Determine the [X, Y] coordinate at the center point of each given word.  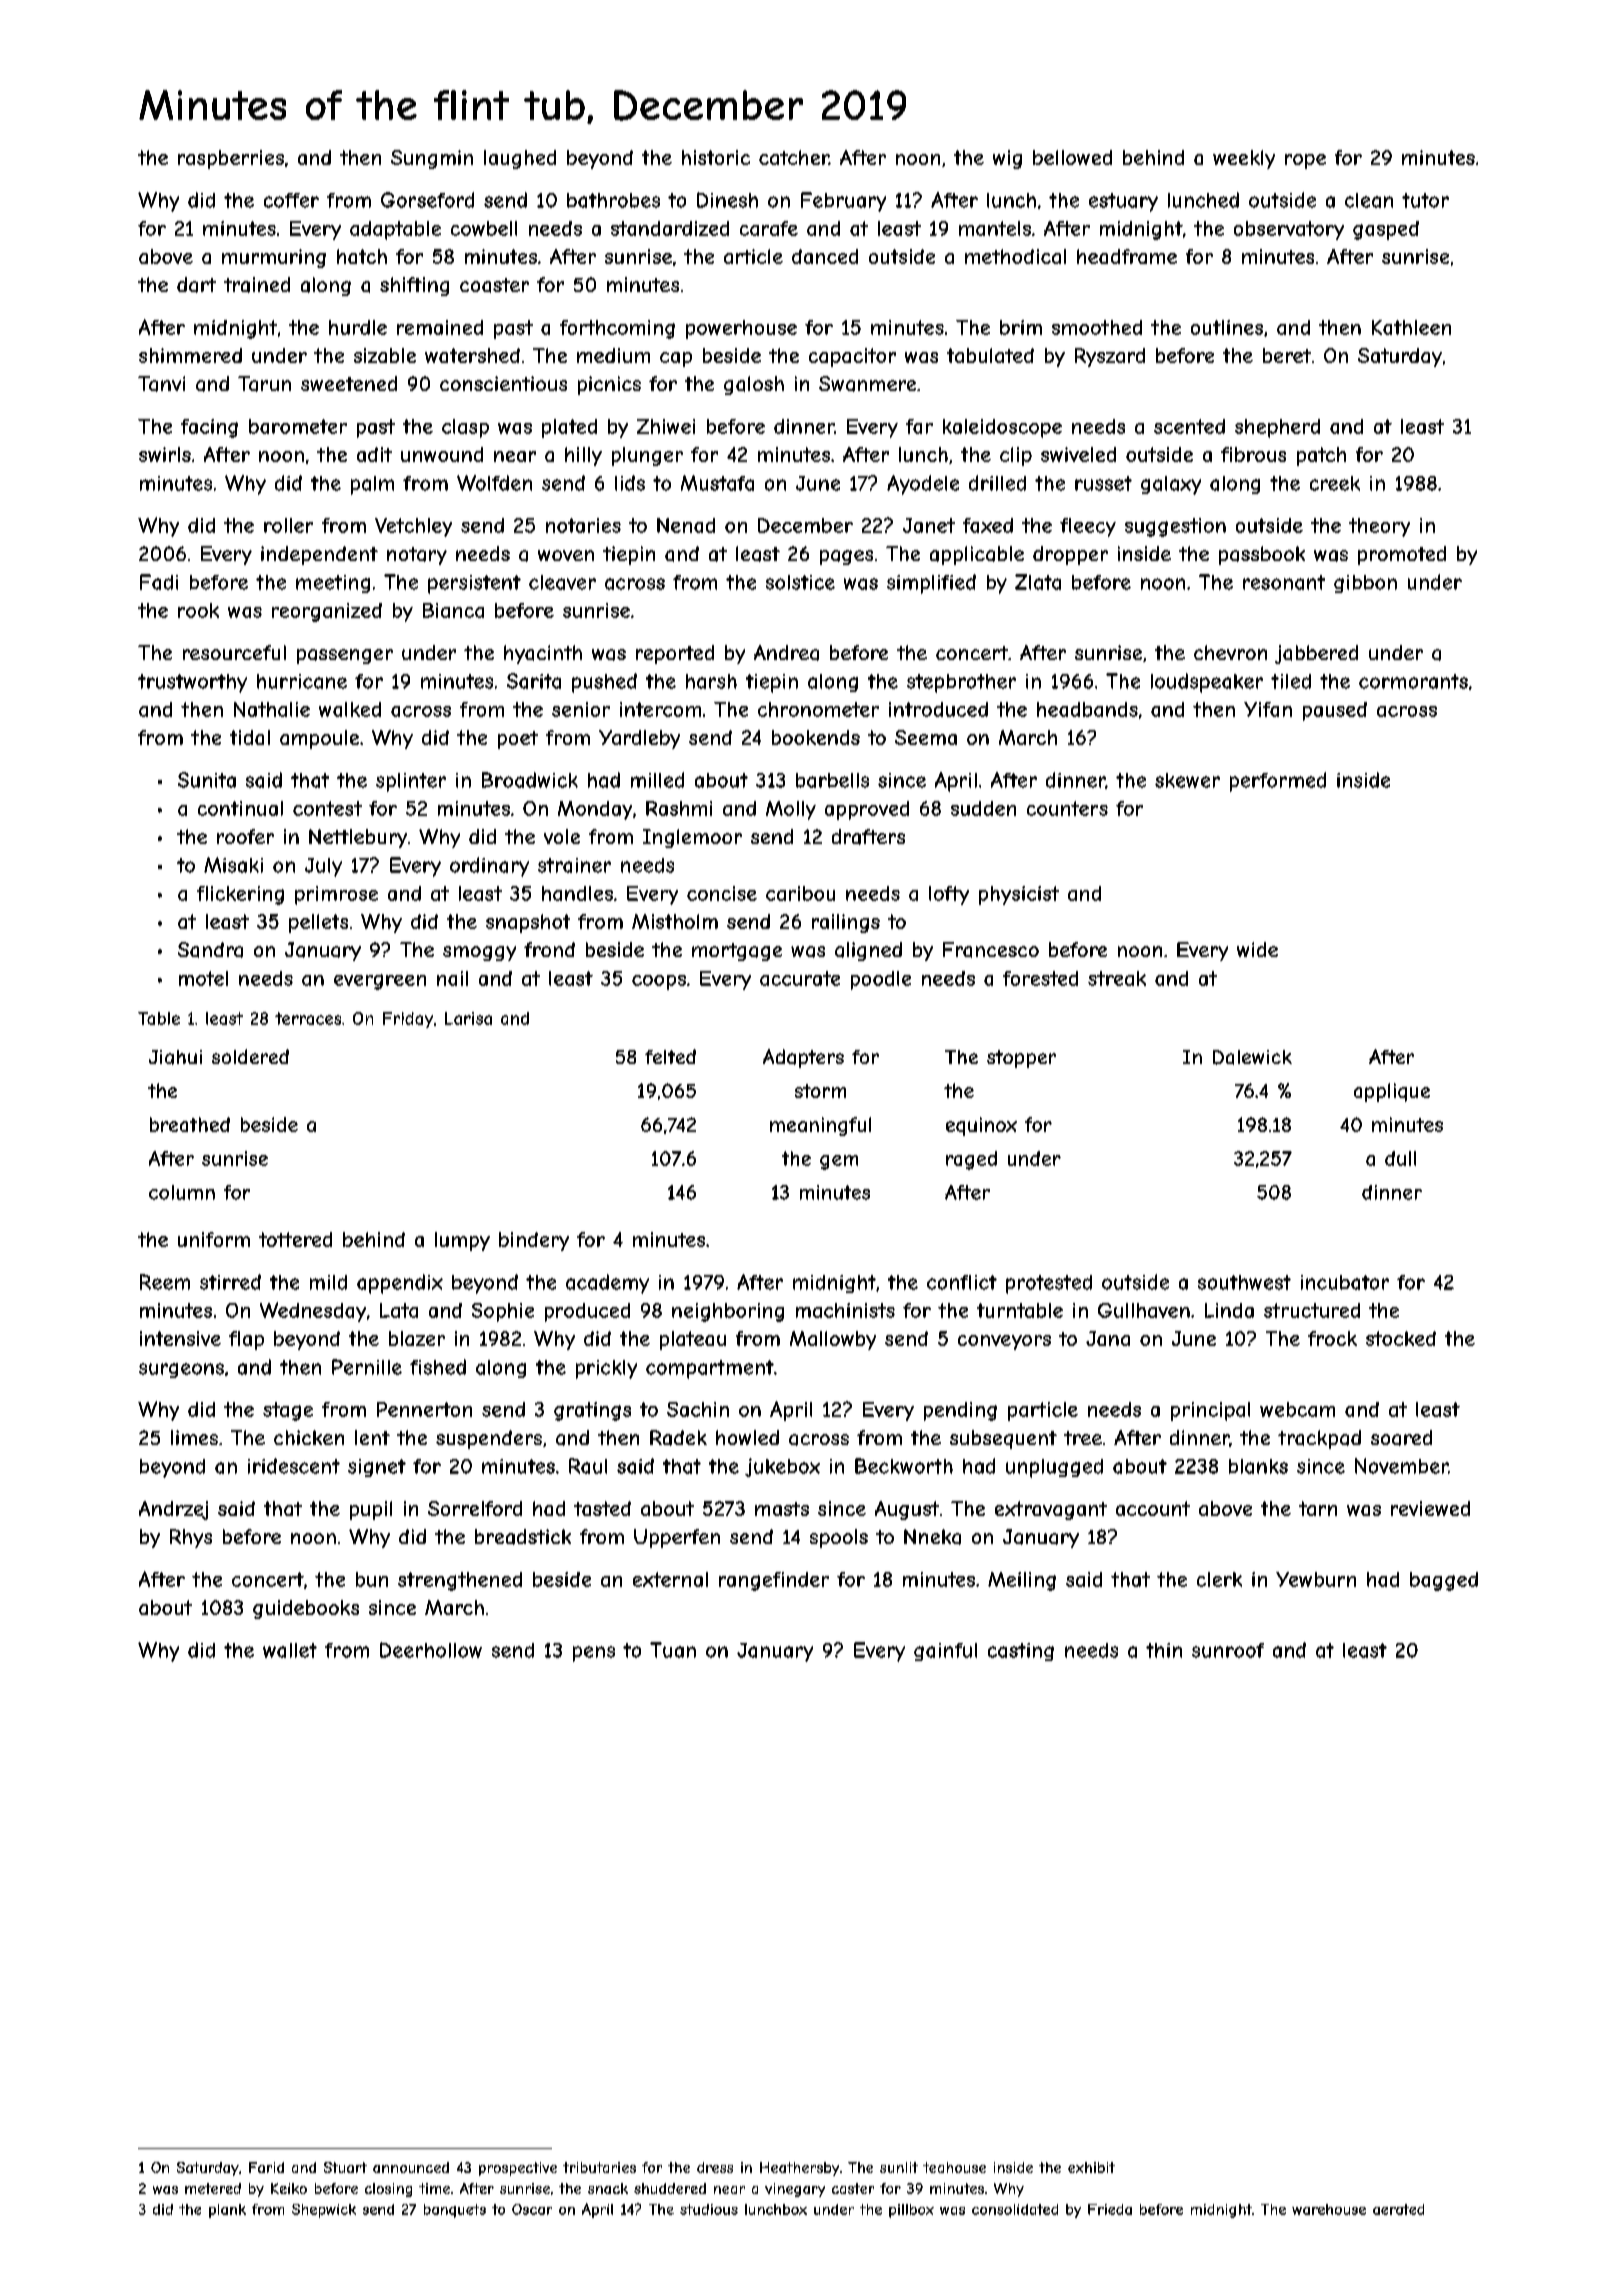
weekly [1244, 159]
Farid [266, 2167]
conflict [962, 1282]
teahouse [954, 2167]
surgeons [181, 1370]
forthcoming [617, 329]
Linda [1229, 1310]
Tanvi [161, 384]
